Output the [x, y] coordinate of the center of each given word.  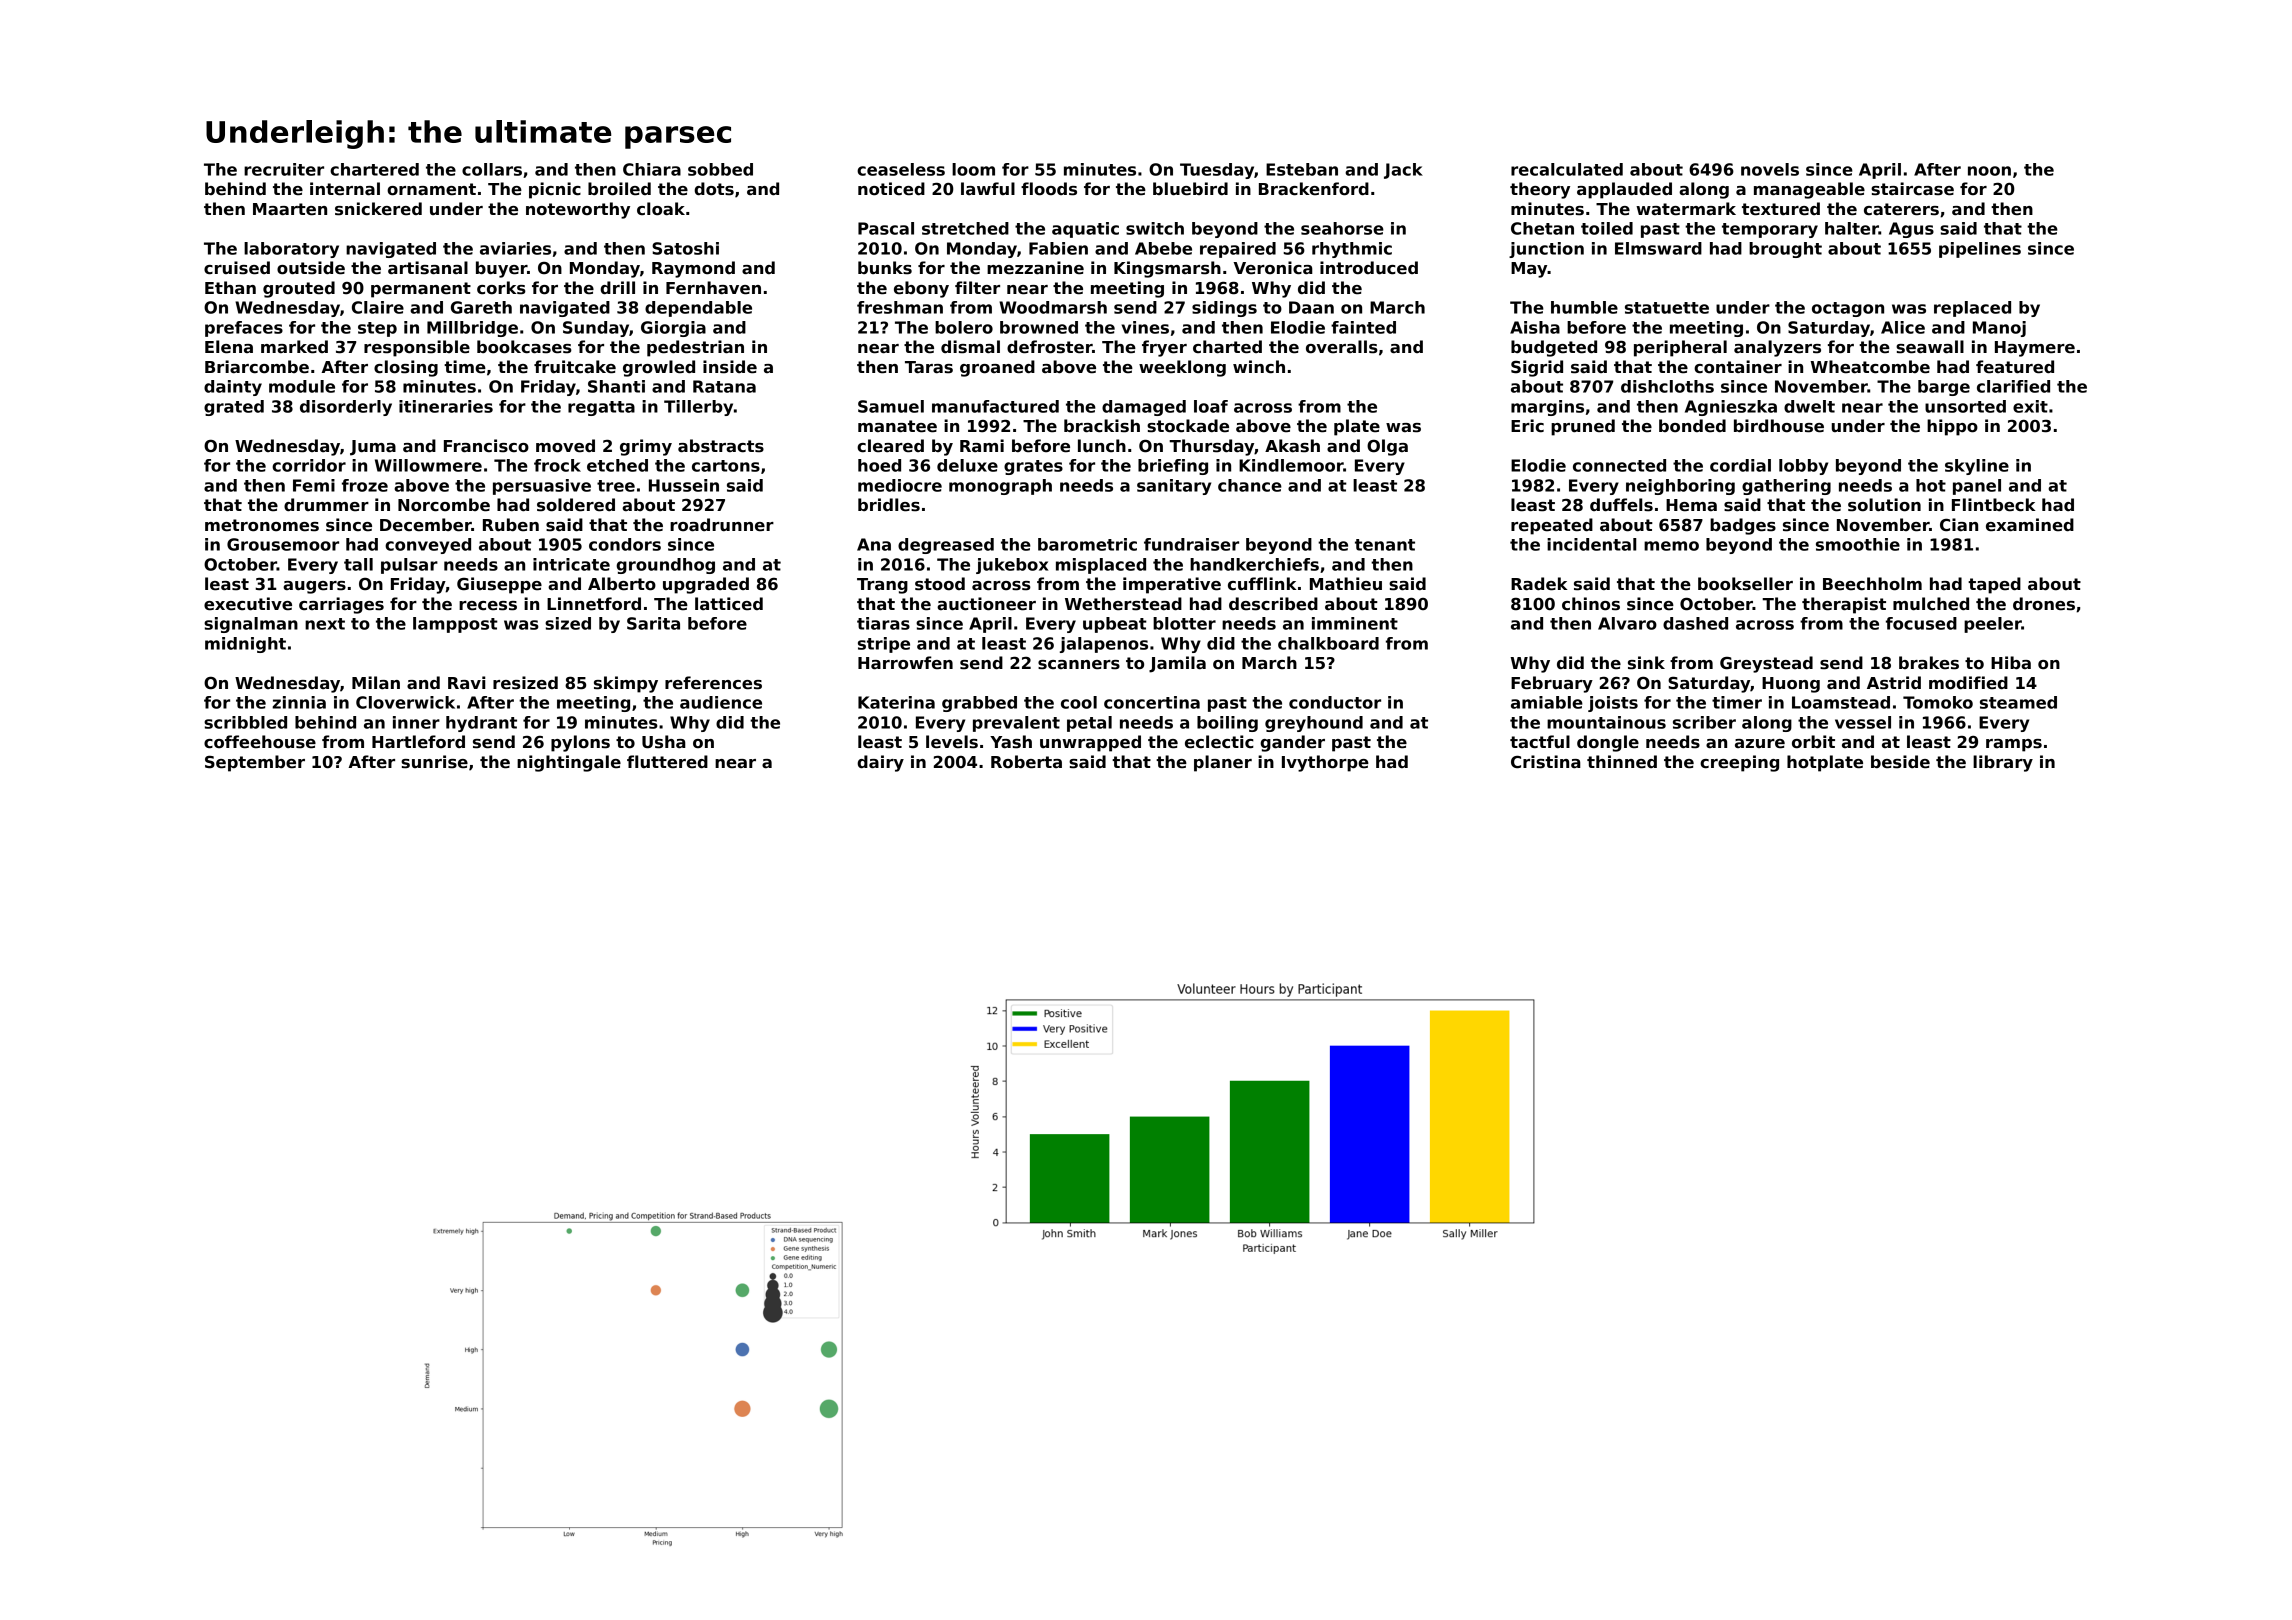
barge [1944, 388]
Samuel [891, 406]
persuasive [542, 487]
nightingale [569, 763]
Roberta [1026, 762]
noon [1989, 171]
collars [492, 169]
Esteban [1302, 169]
